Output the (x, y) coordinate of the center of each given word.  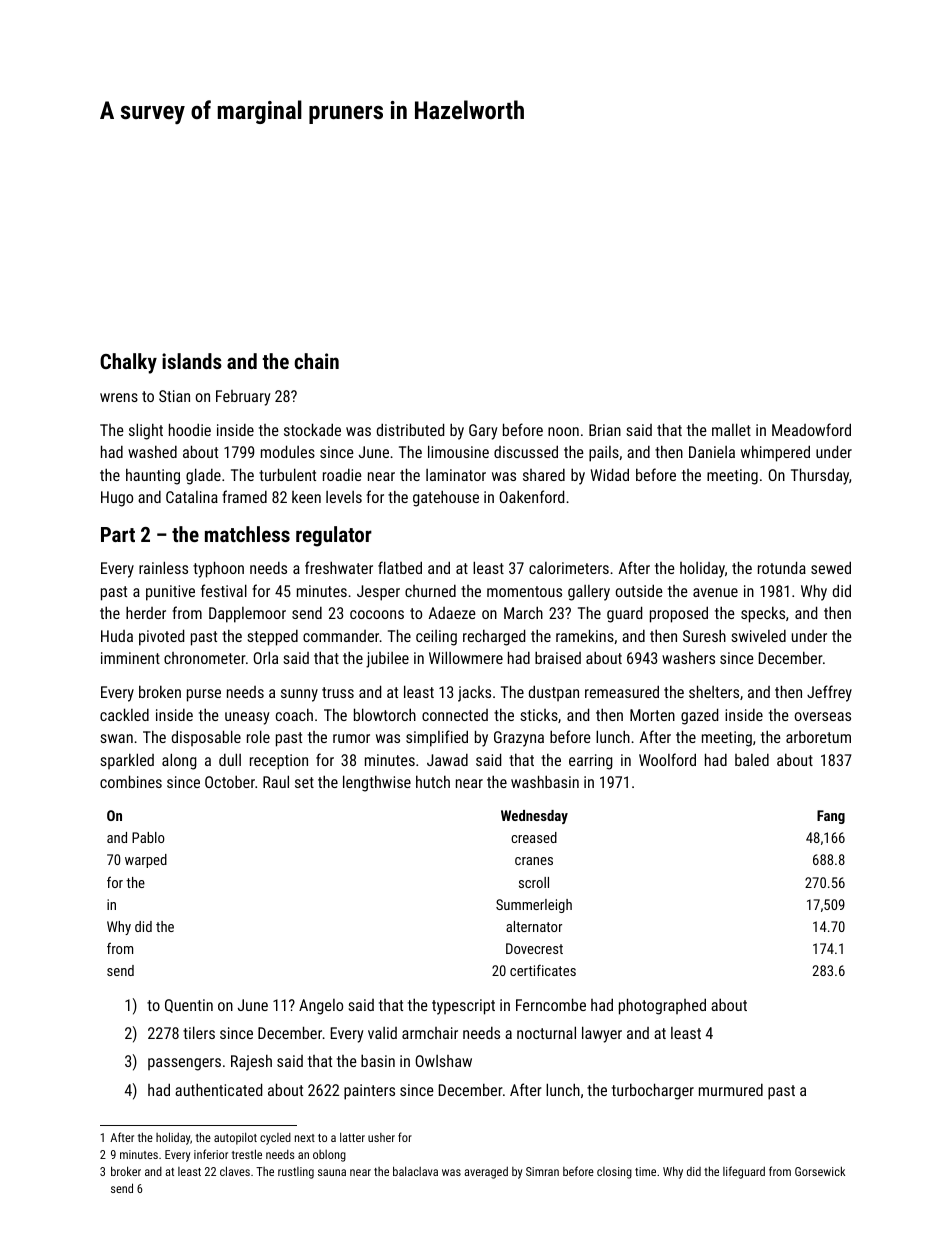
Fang (831, 817)
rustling (296, 1173)
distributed (410, 429)
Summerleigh (534, 906)
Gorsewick (820, 1171)
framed (244, 496)
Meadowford (811, 429)
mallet (731, 429)
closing (614, 1173)
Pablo (148, 837)
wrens (119, 397)
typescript (463, 1007)
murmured (731, 1090)
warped (146, 861)
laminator (456, 475)
